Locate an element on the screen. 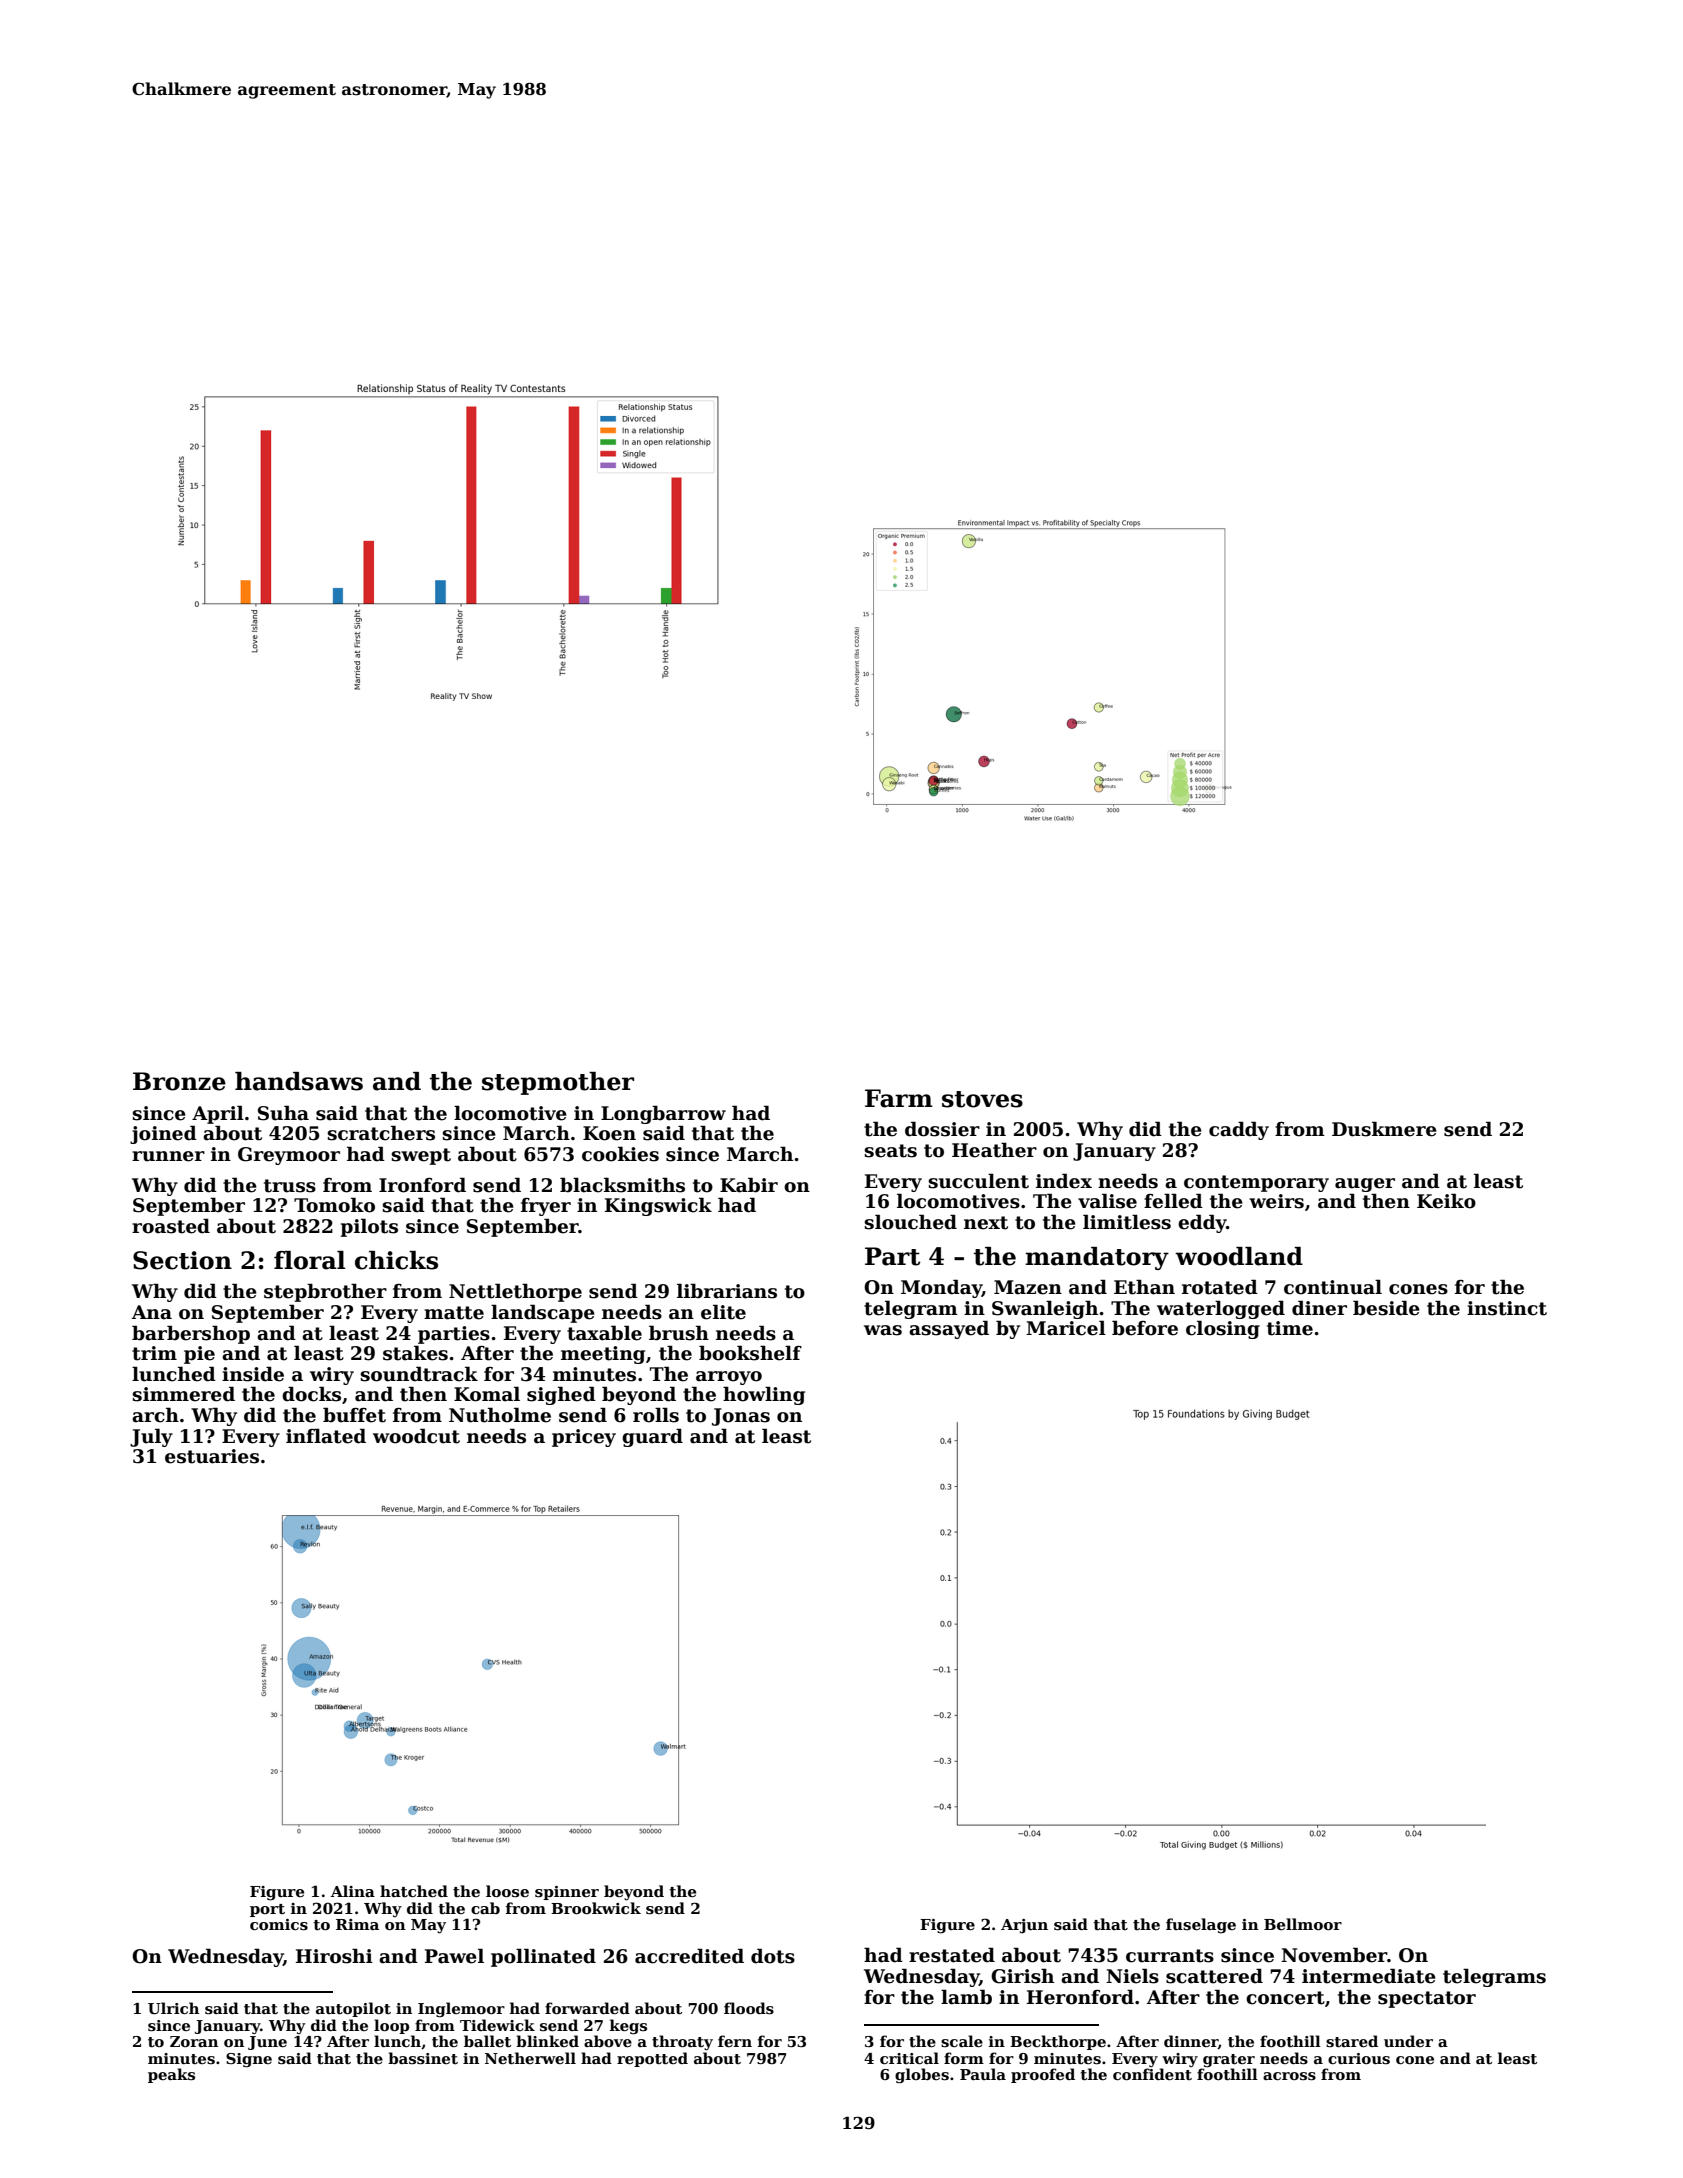  closing is located at coordinates (1223, 1329).
